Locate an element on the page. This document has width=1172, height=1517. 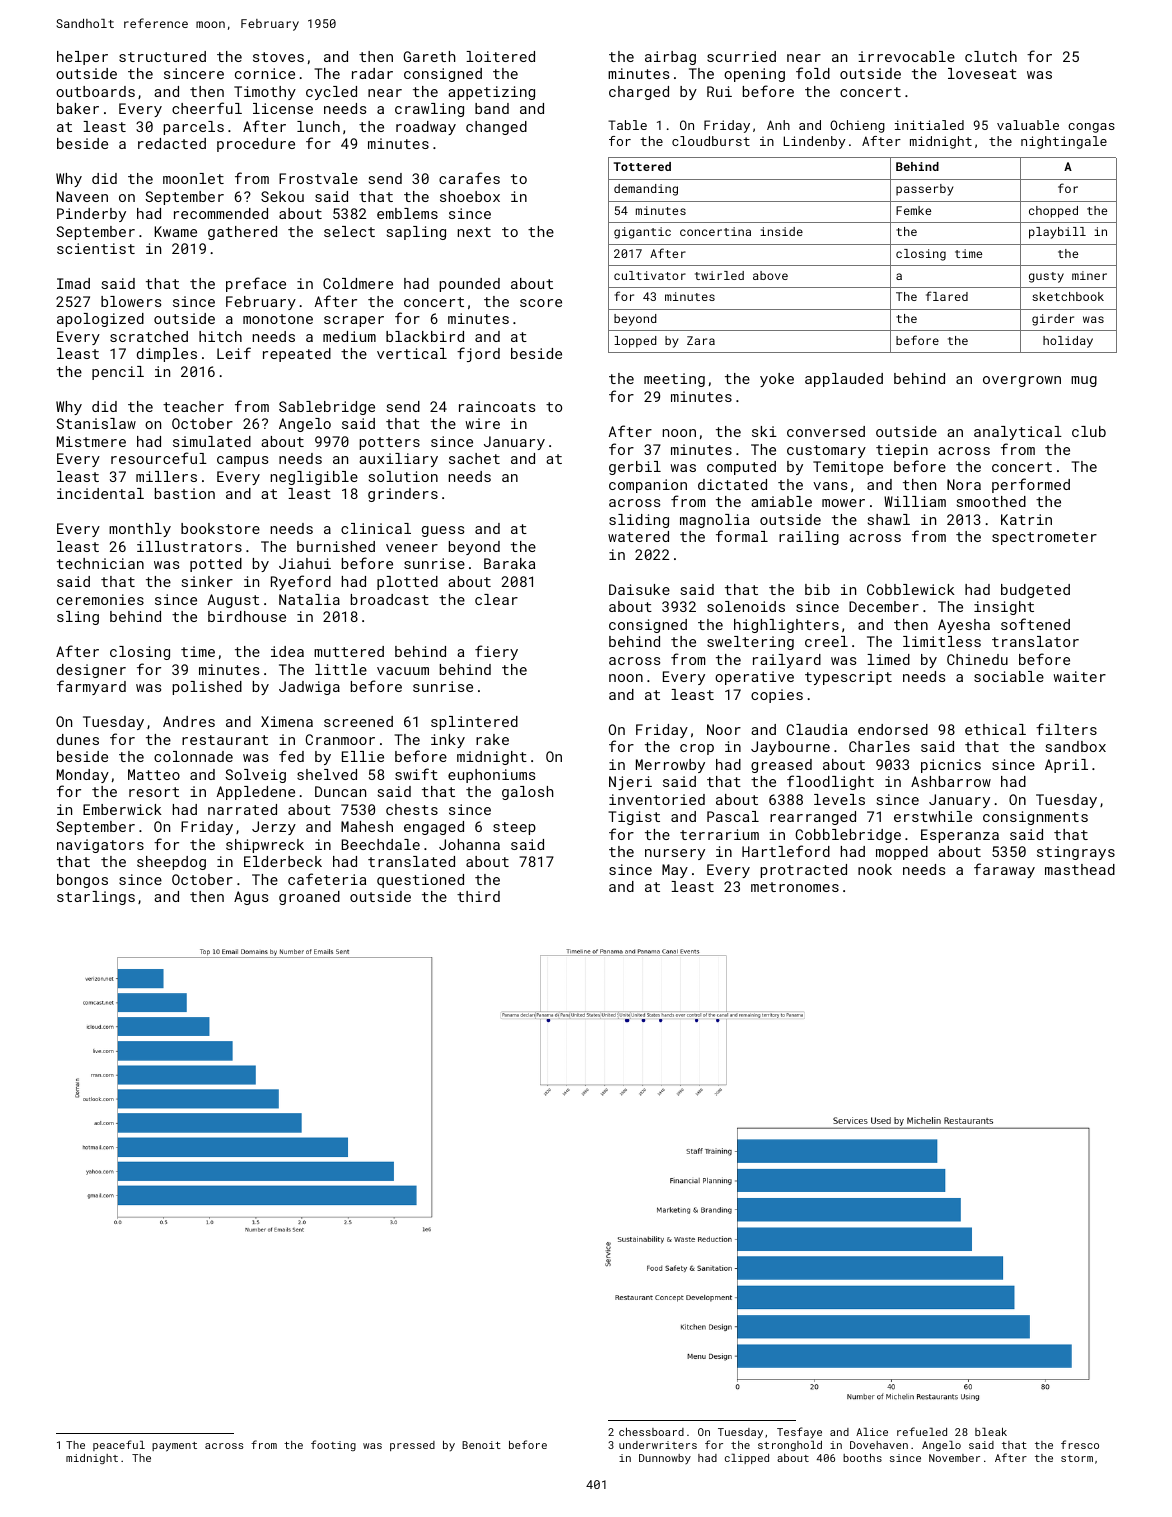
faraway is located at coordinates (1004, 870).
